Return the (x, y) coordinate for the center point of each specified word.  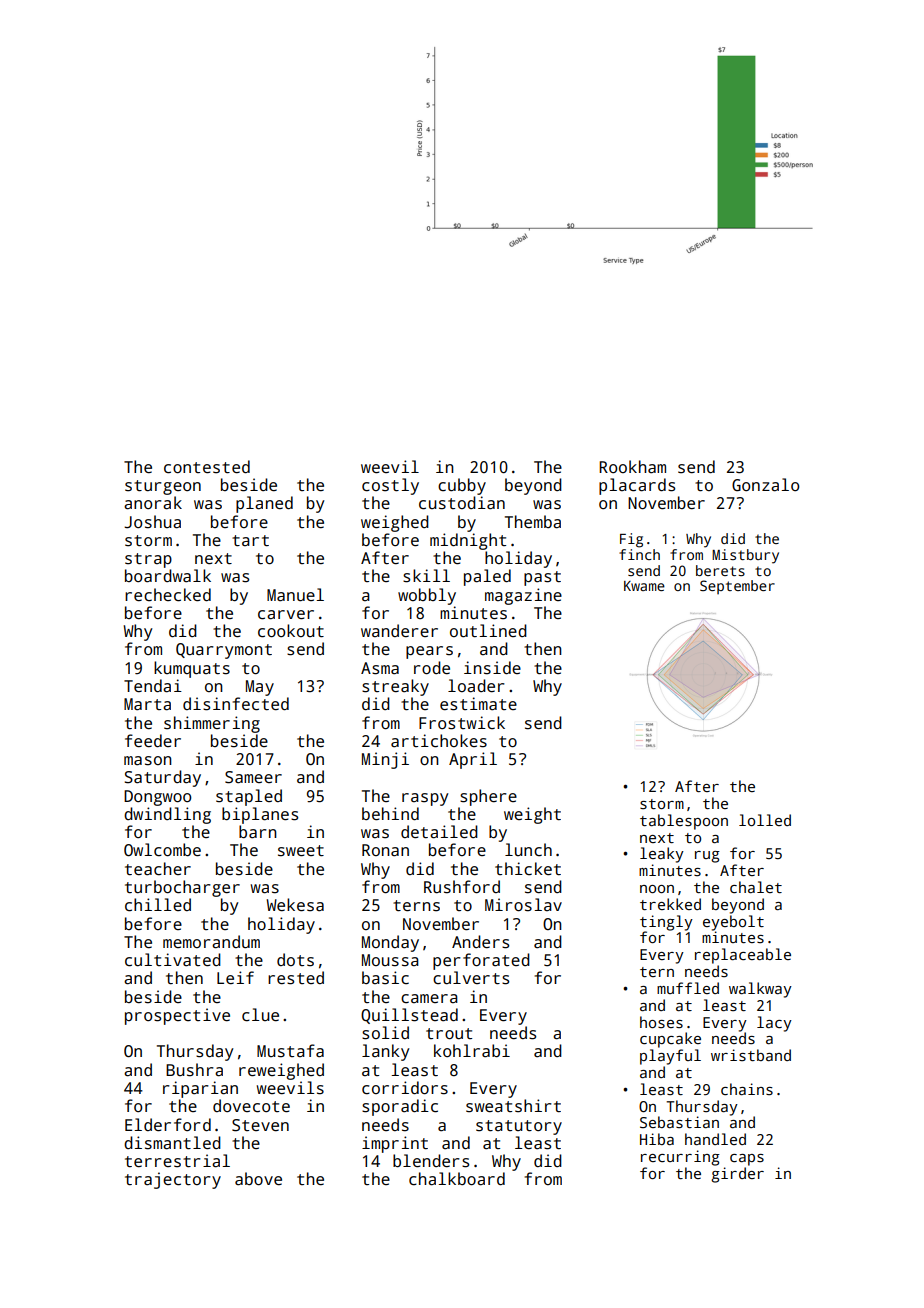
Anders (480, 942)
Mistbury (745, 556)
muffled (688, 988)
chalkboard (457, 1179)
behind (390, 813)
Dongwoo (157, 798)
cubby (462, 486)
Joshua (152, 522)
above (258, 1179)
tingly (666, 923)
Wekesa (295, 905)
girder (737, 1175)
